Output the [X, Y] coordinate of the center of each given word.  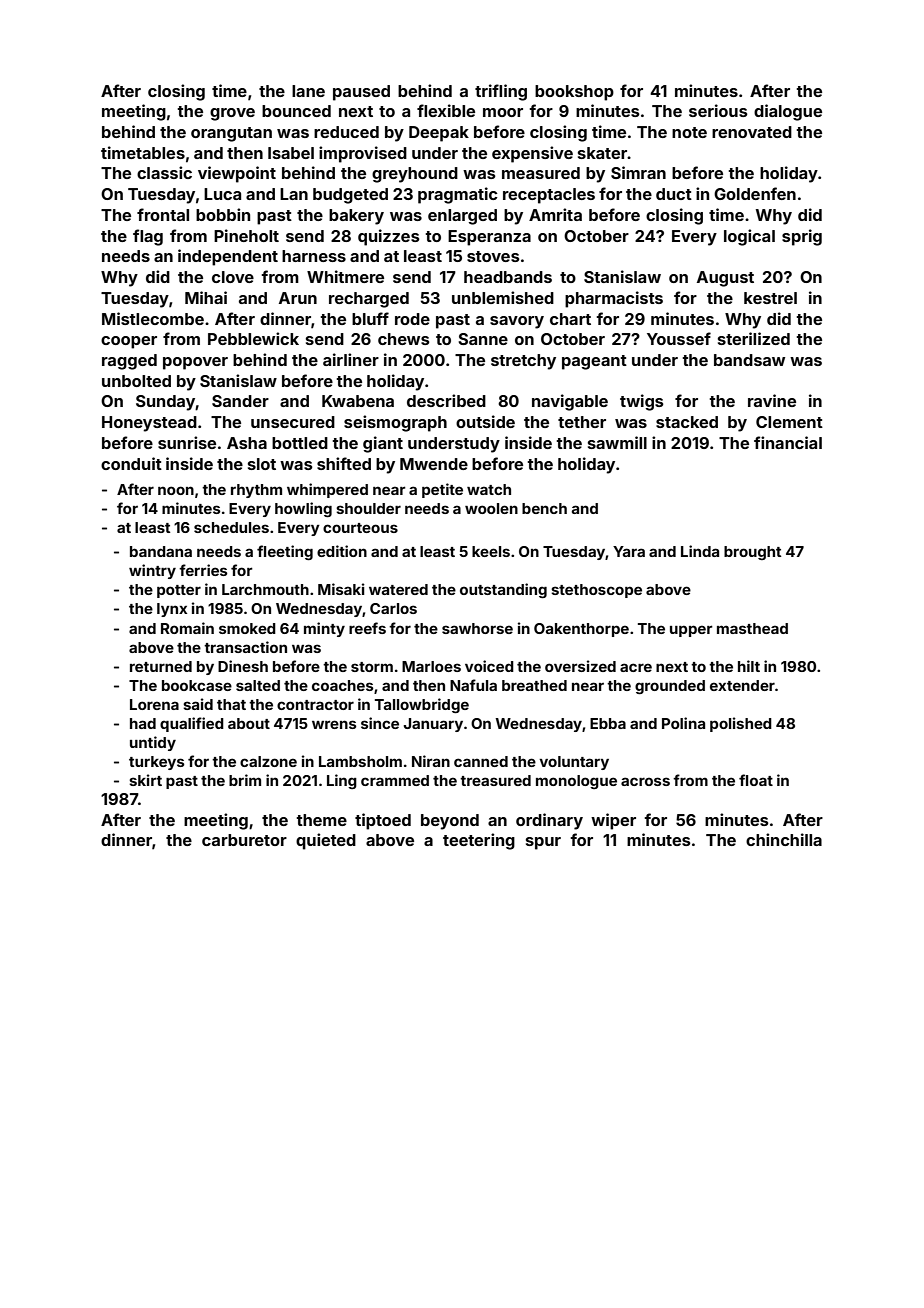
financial [788, 442]
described [446, 400]
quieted [326, 841]
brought [752, 553]
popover [195, 363]
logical [749, 237]
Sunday [166, 403]
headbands [508, 277]
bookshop [574, 93]
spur [543, 843]
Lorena [154, 704]
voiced [489, 666]
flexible [446, 110]
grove [232, 114]
